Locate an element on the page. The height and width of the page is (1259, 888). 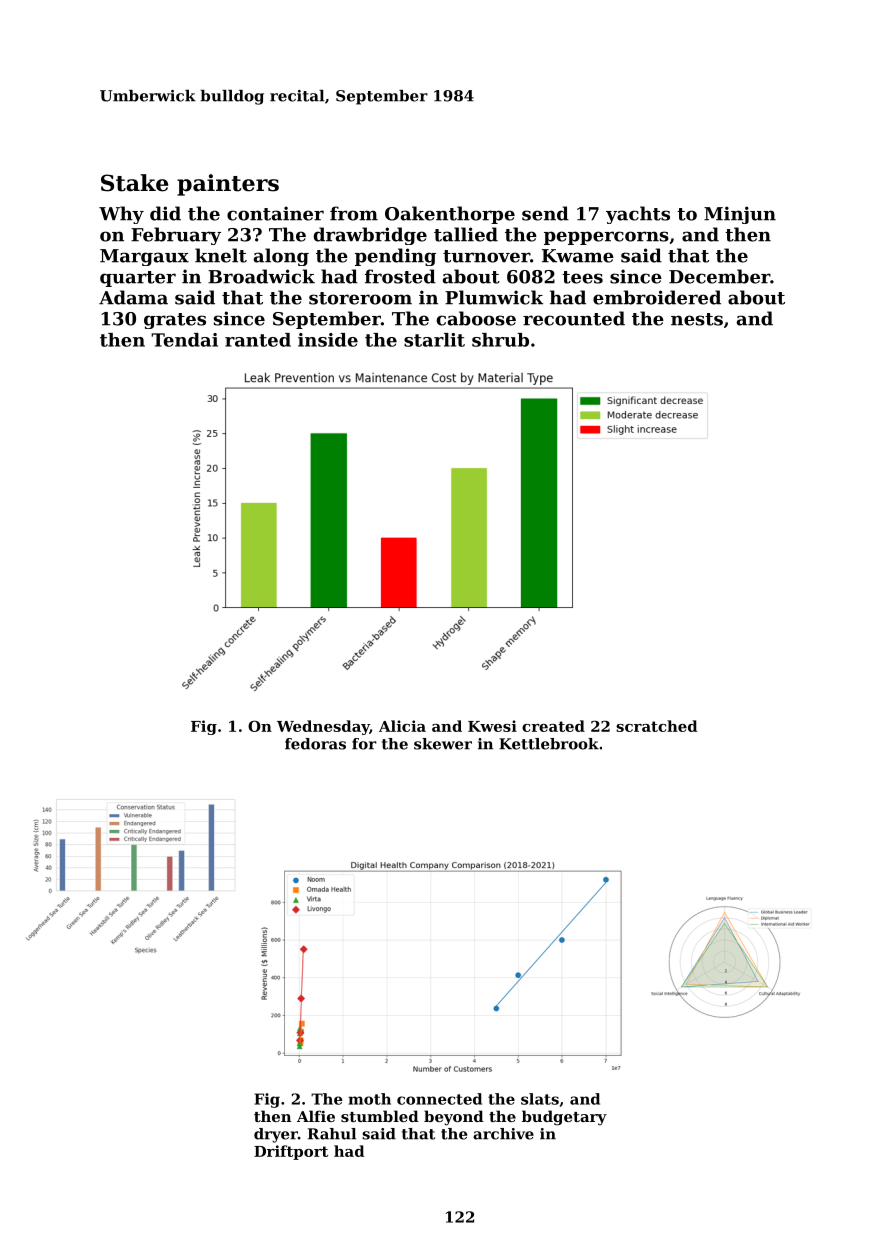
moth is located at coordinates (369, 1099).
